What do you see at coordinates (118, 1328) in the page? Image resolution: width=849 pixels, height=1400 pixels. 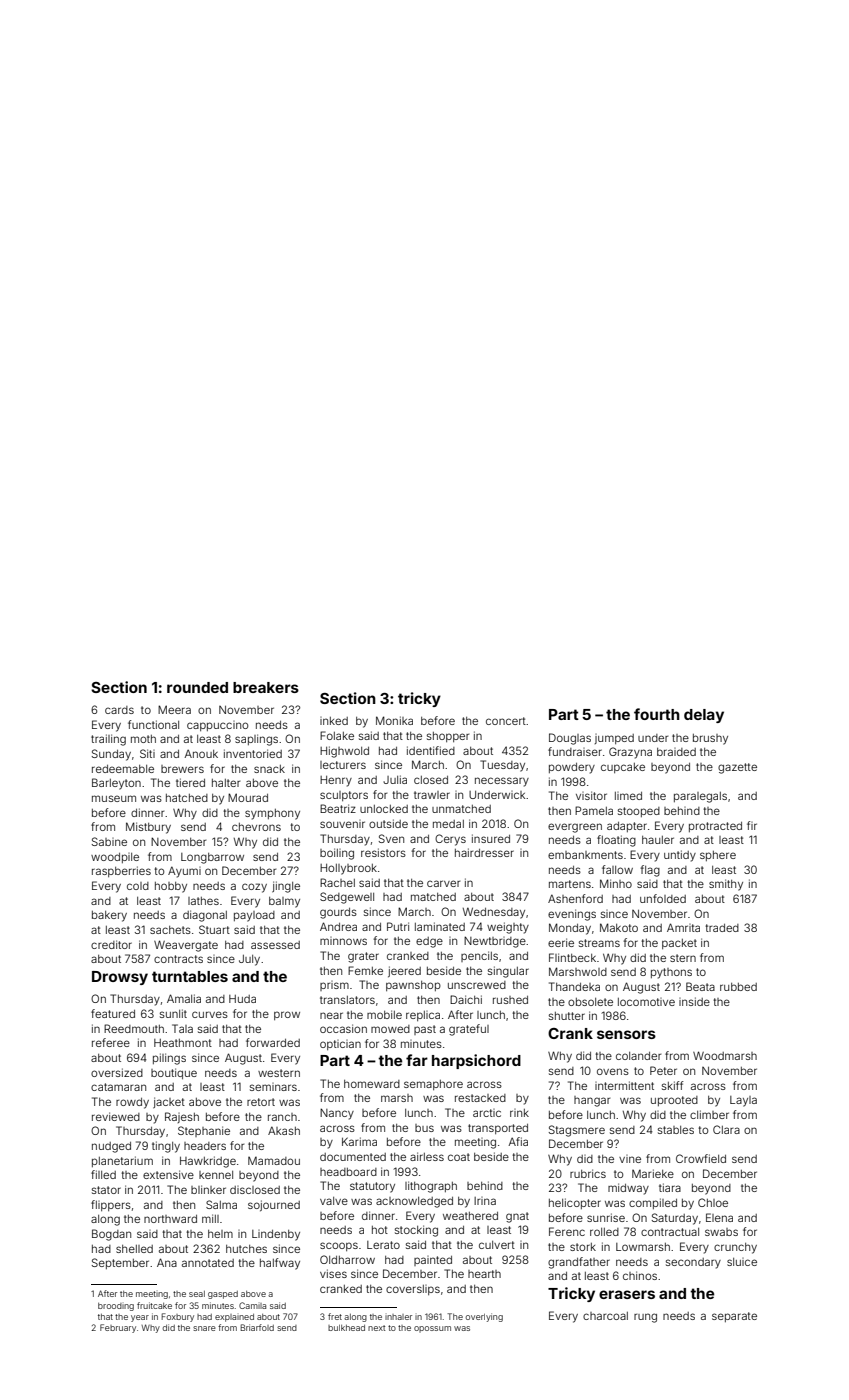 I see `February` at bounding box center [118, 1328].
